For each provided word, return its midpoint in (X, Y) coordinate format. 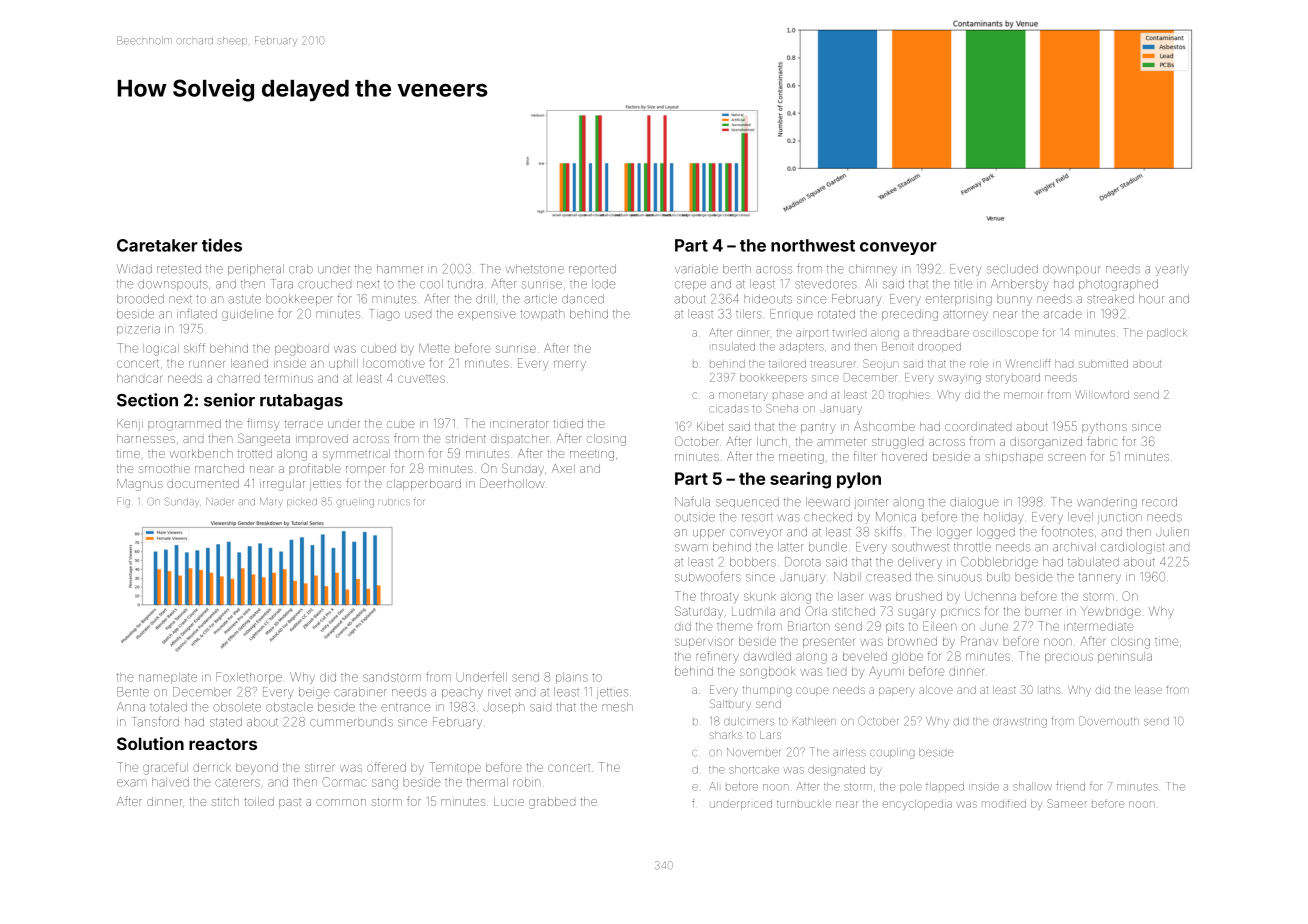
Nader (220, 501)
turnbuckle (804, 804)
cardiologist (1132, 548)
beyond (257, 769)
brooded (140, 299)
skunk (760, 596)
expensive (487, 316)
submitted (1103, 364)
